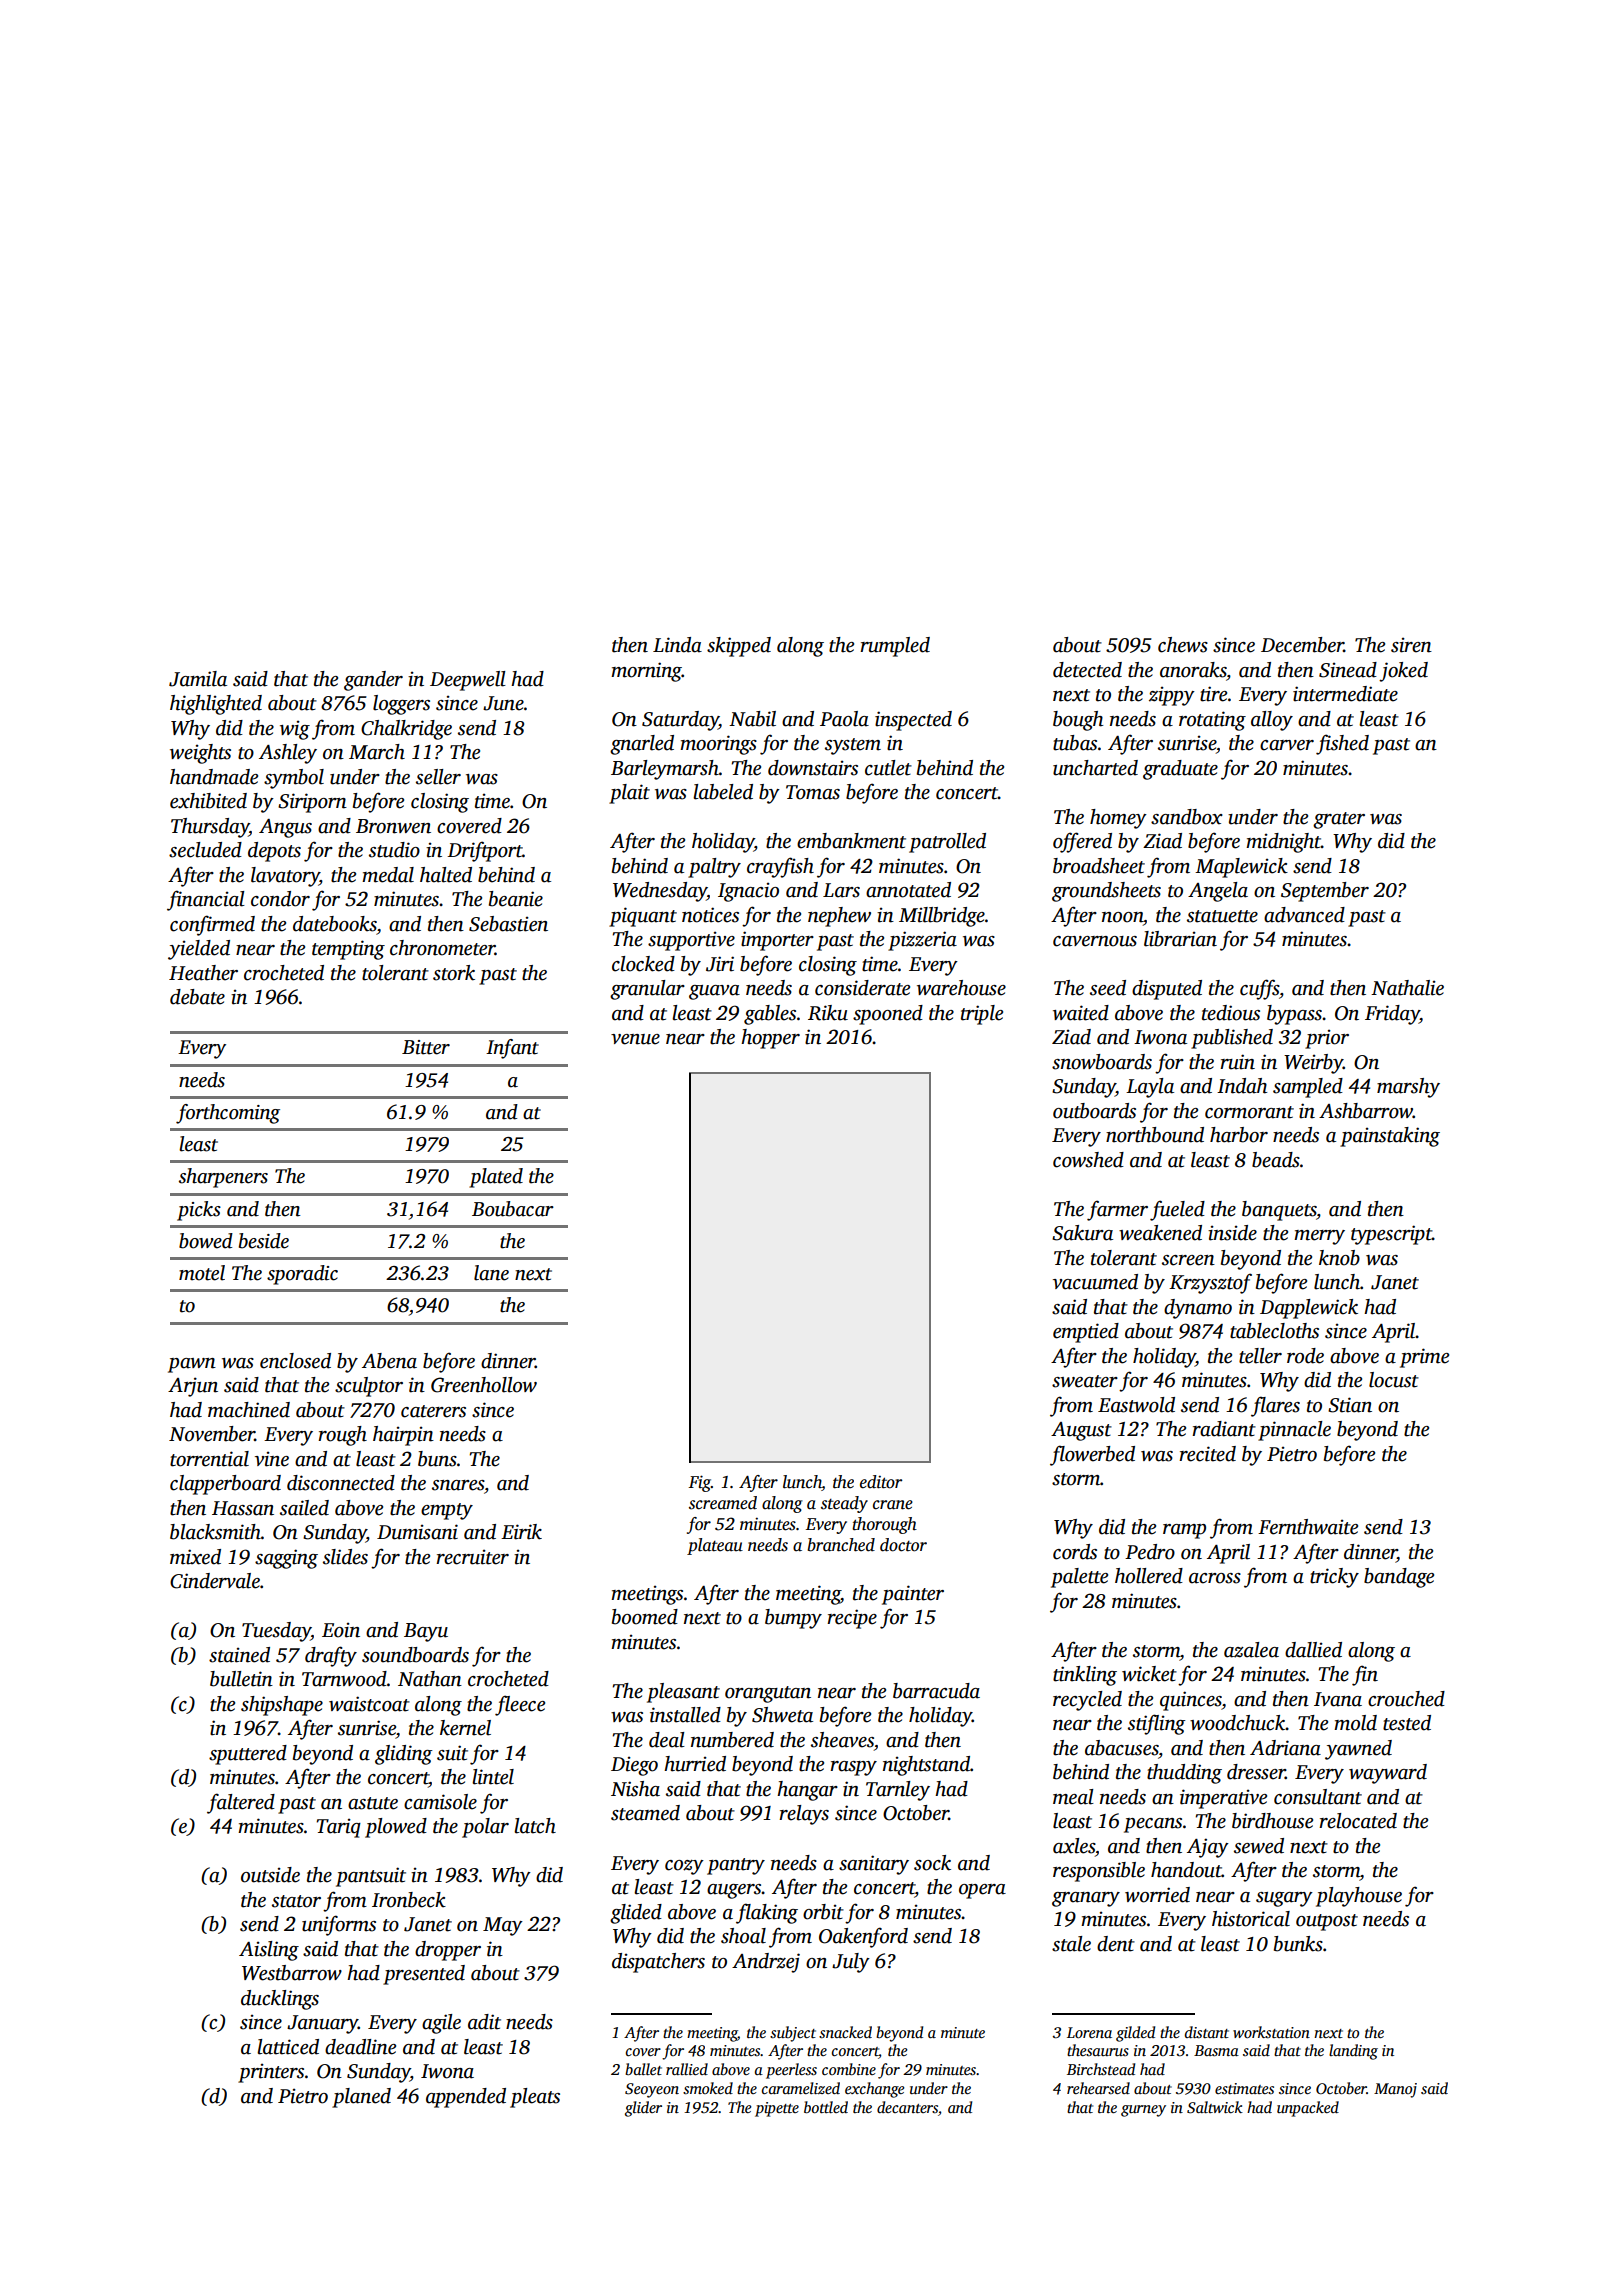 This screenshot has height=2292, width=1620. I want to click on medal, so click(388, 875).
